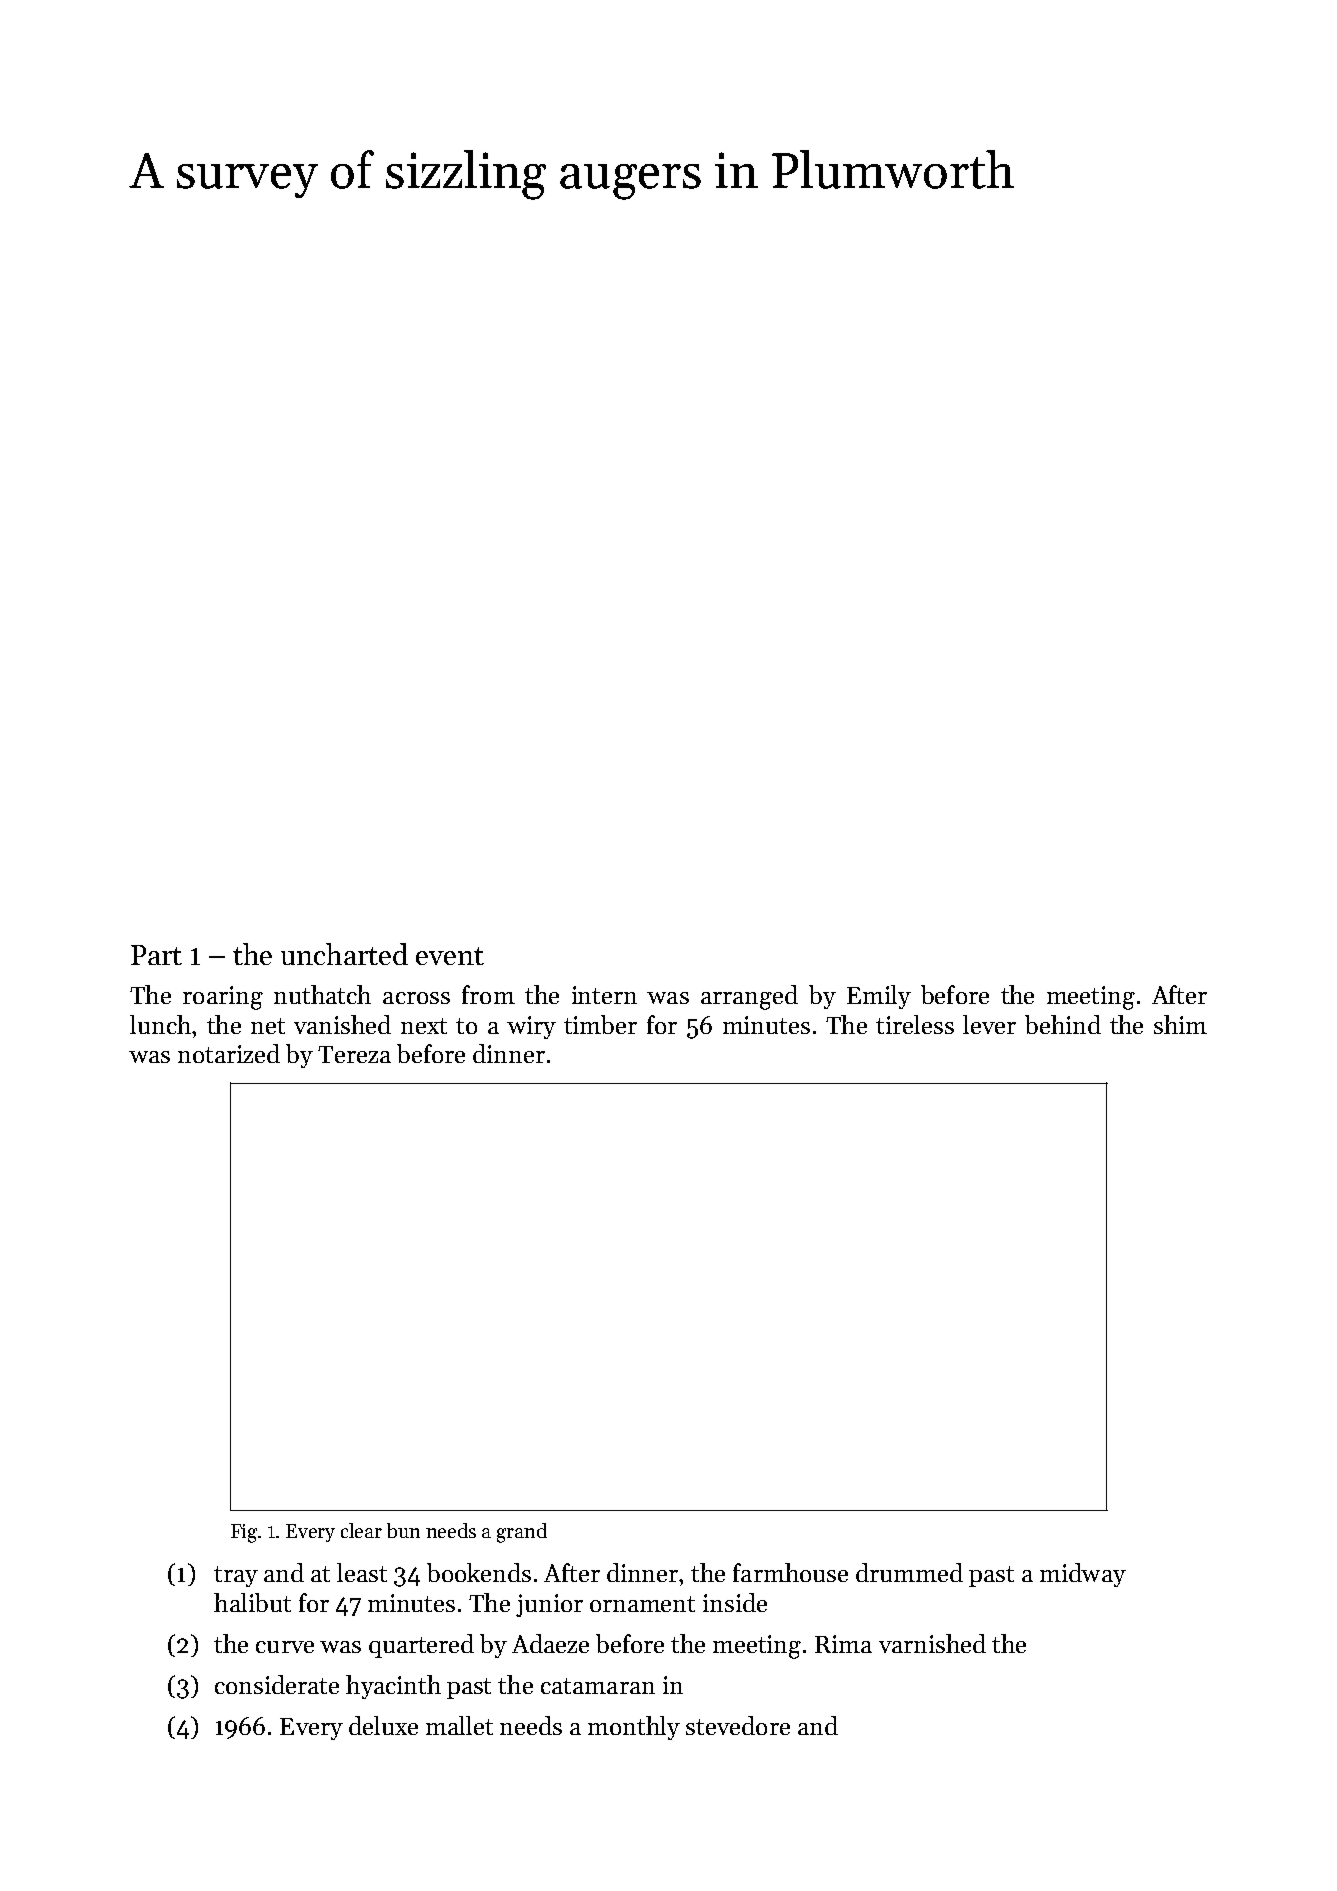 The width and height of the screenshot is (1337, 1891). Describe the element at coordinates (1180, 1024) in the screenshot. I see `shim` at that location.
